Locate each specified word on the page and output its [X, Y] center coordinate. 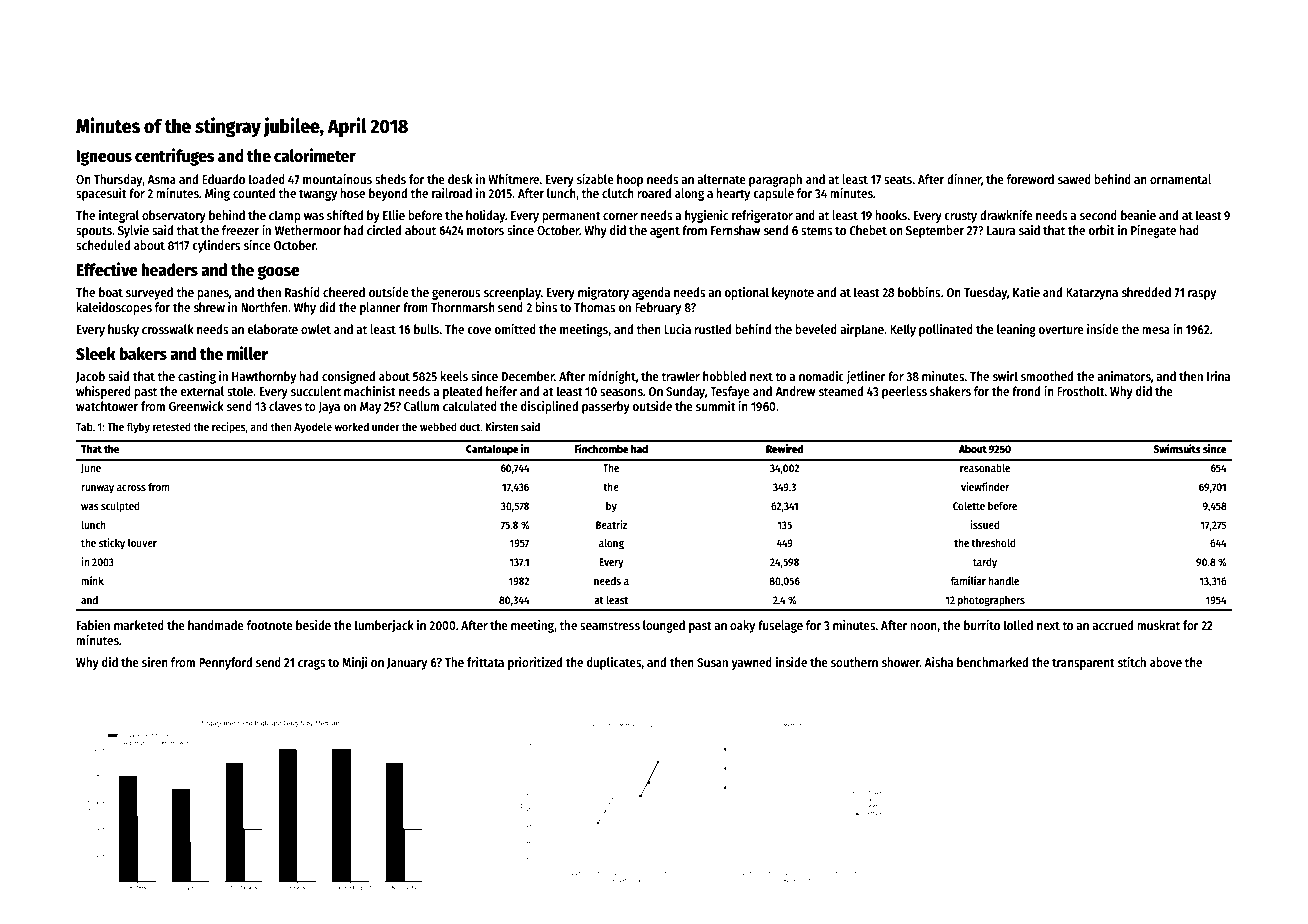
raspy [1202, 295]
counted [254, 193]
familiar [968, 580]
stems [817, 230]
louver [142, 543]
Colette [969, 506]
